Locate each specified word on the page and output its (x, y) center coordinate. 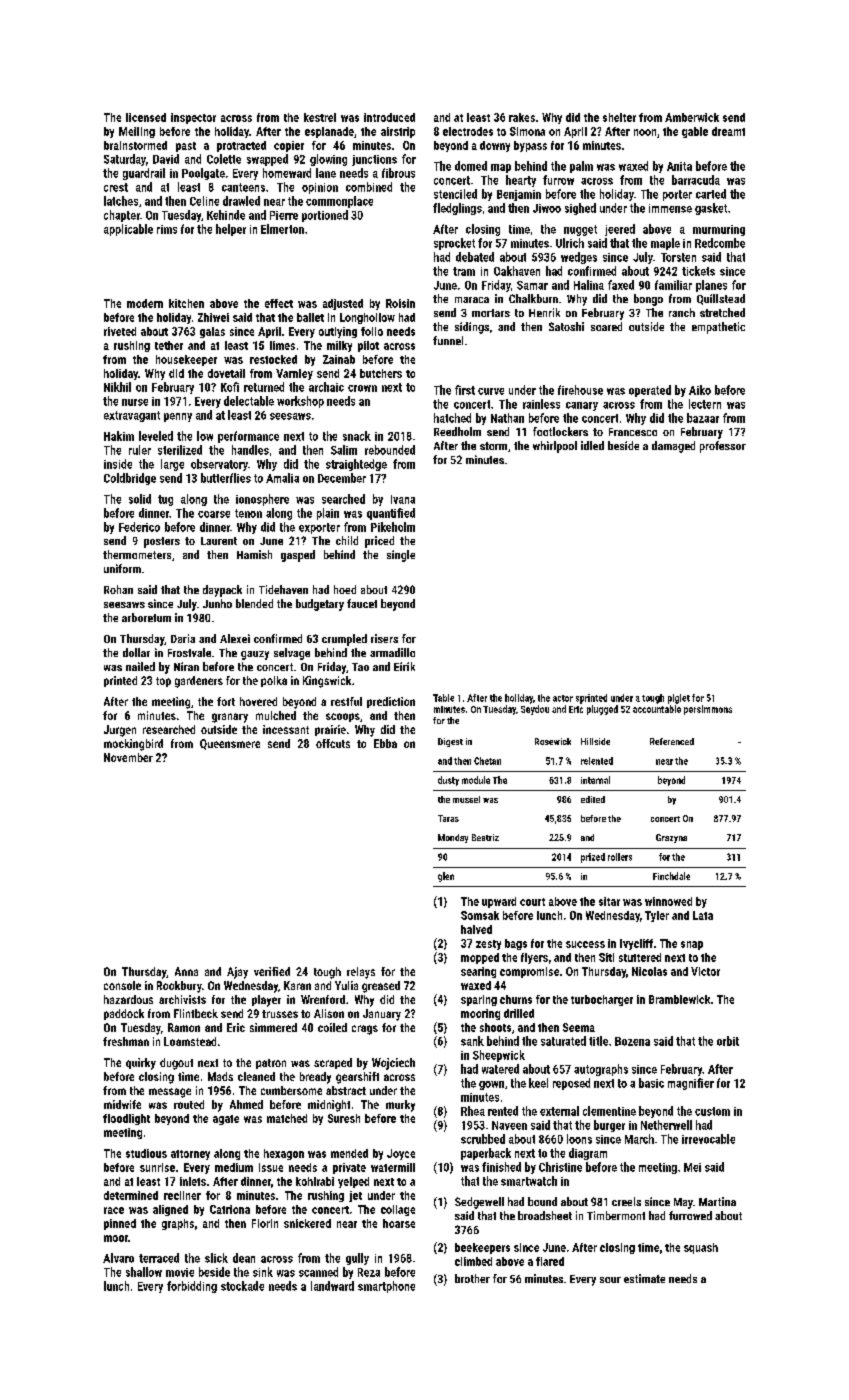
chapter (122, 216)
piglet (679, 699)
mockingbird (133, 745)
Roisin (400, 303)
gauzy (255, 655)
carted (711, 194)
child (347, 540)
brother (472, 1278)
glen (446, 877)
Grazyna (671, 838)
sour (610, 1280)
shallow (144, 1272)
